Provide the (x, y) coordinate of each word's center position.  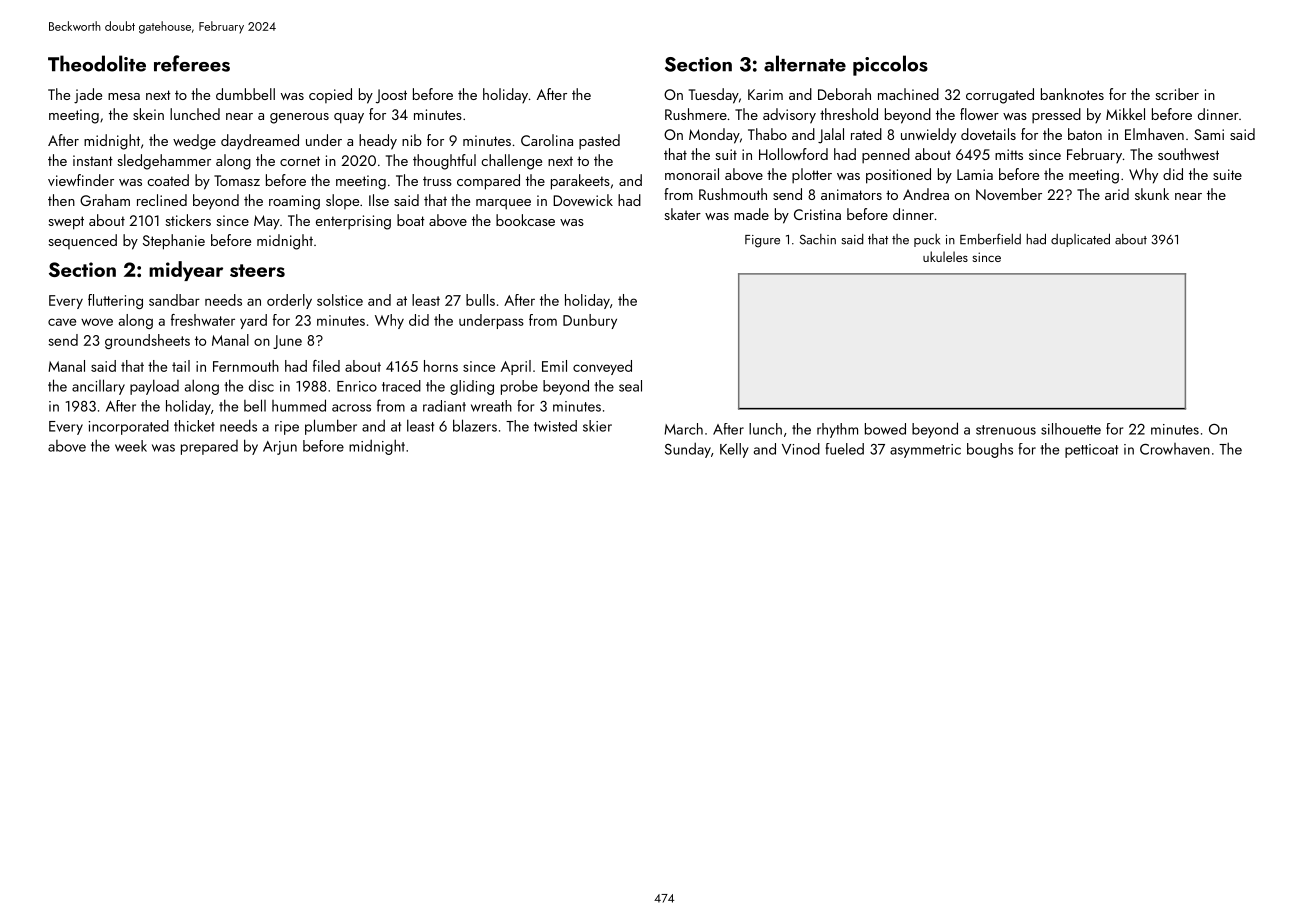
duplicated (1080, 240)
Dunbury (590, 321)
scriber (1177, 94)
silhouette (1071, 429)
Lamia (975, 174)
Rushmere (696, 114)
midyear (186, 271)
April (516, 367)
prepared (209, 447)
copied (330, 95)
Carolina (547, 140)
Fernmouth (246, 366)
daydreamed (260, 141)
